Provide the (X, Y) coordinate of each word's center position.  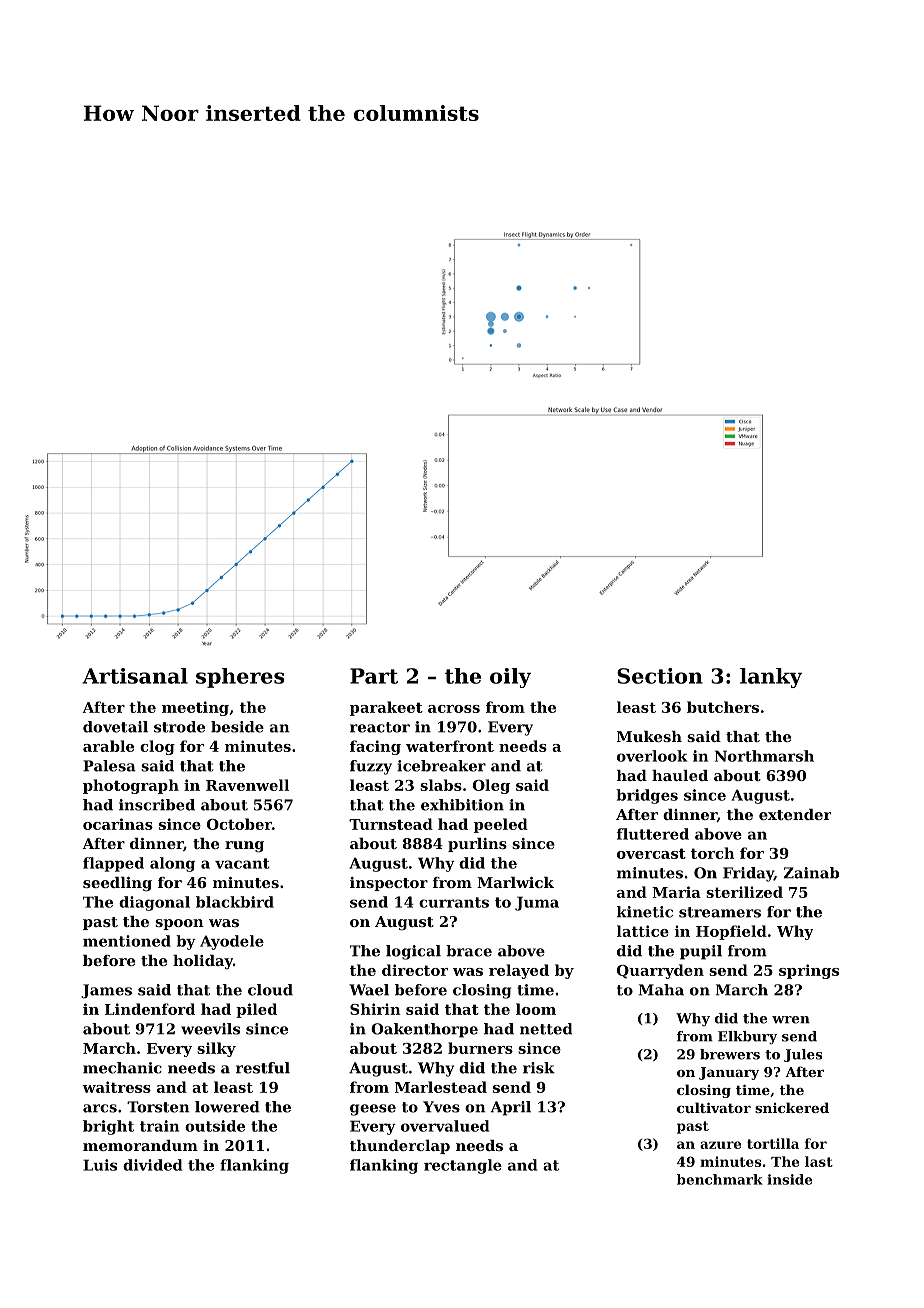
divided (152, 1165)
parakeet (386, 708)
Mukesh (649, 736)
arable (108, 746)
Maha (661, 990)
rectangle (463, 1166)
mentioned (127, 941)
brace (469, 951)
